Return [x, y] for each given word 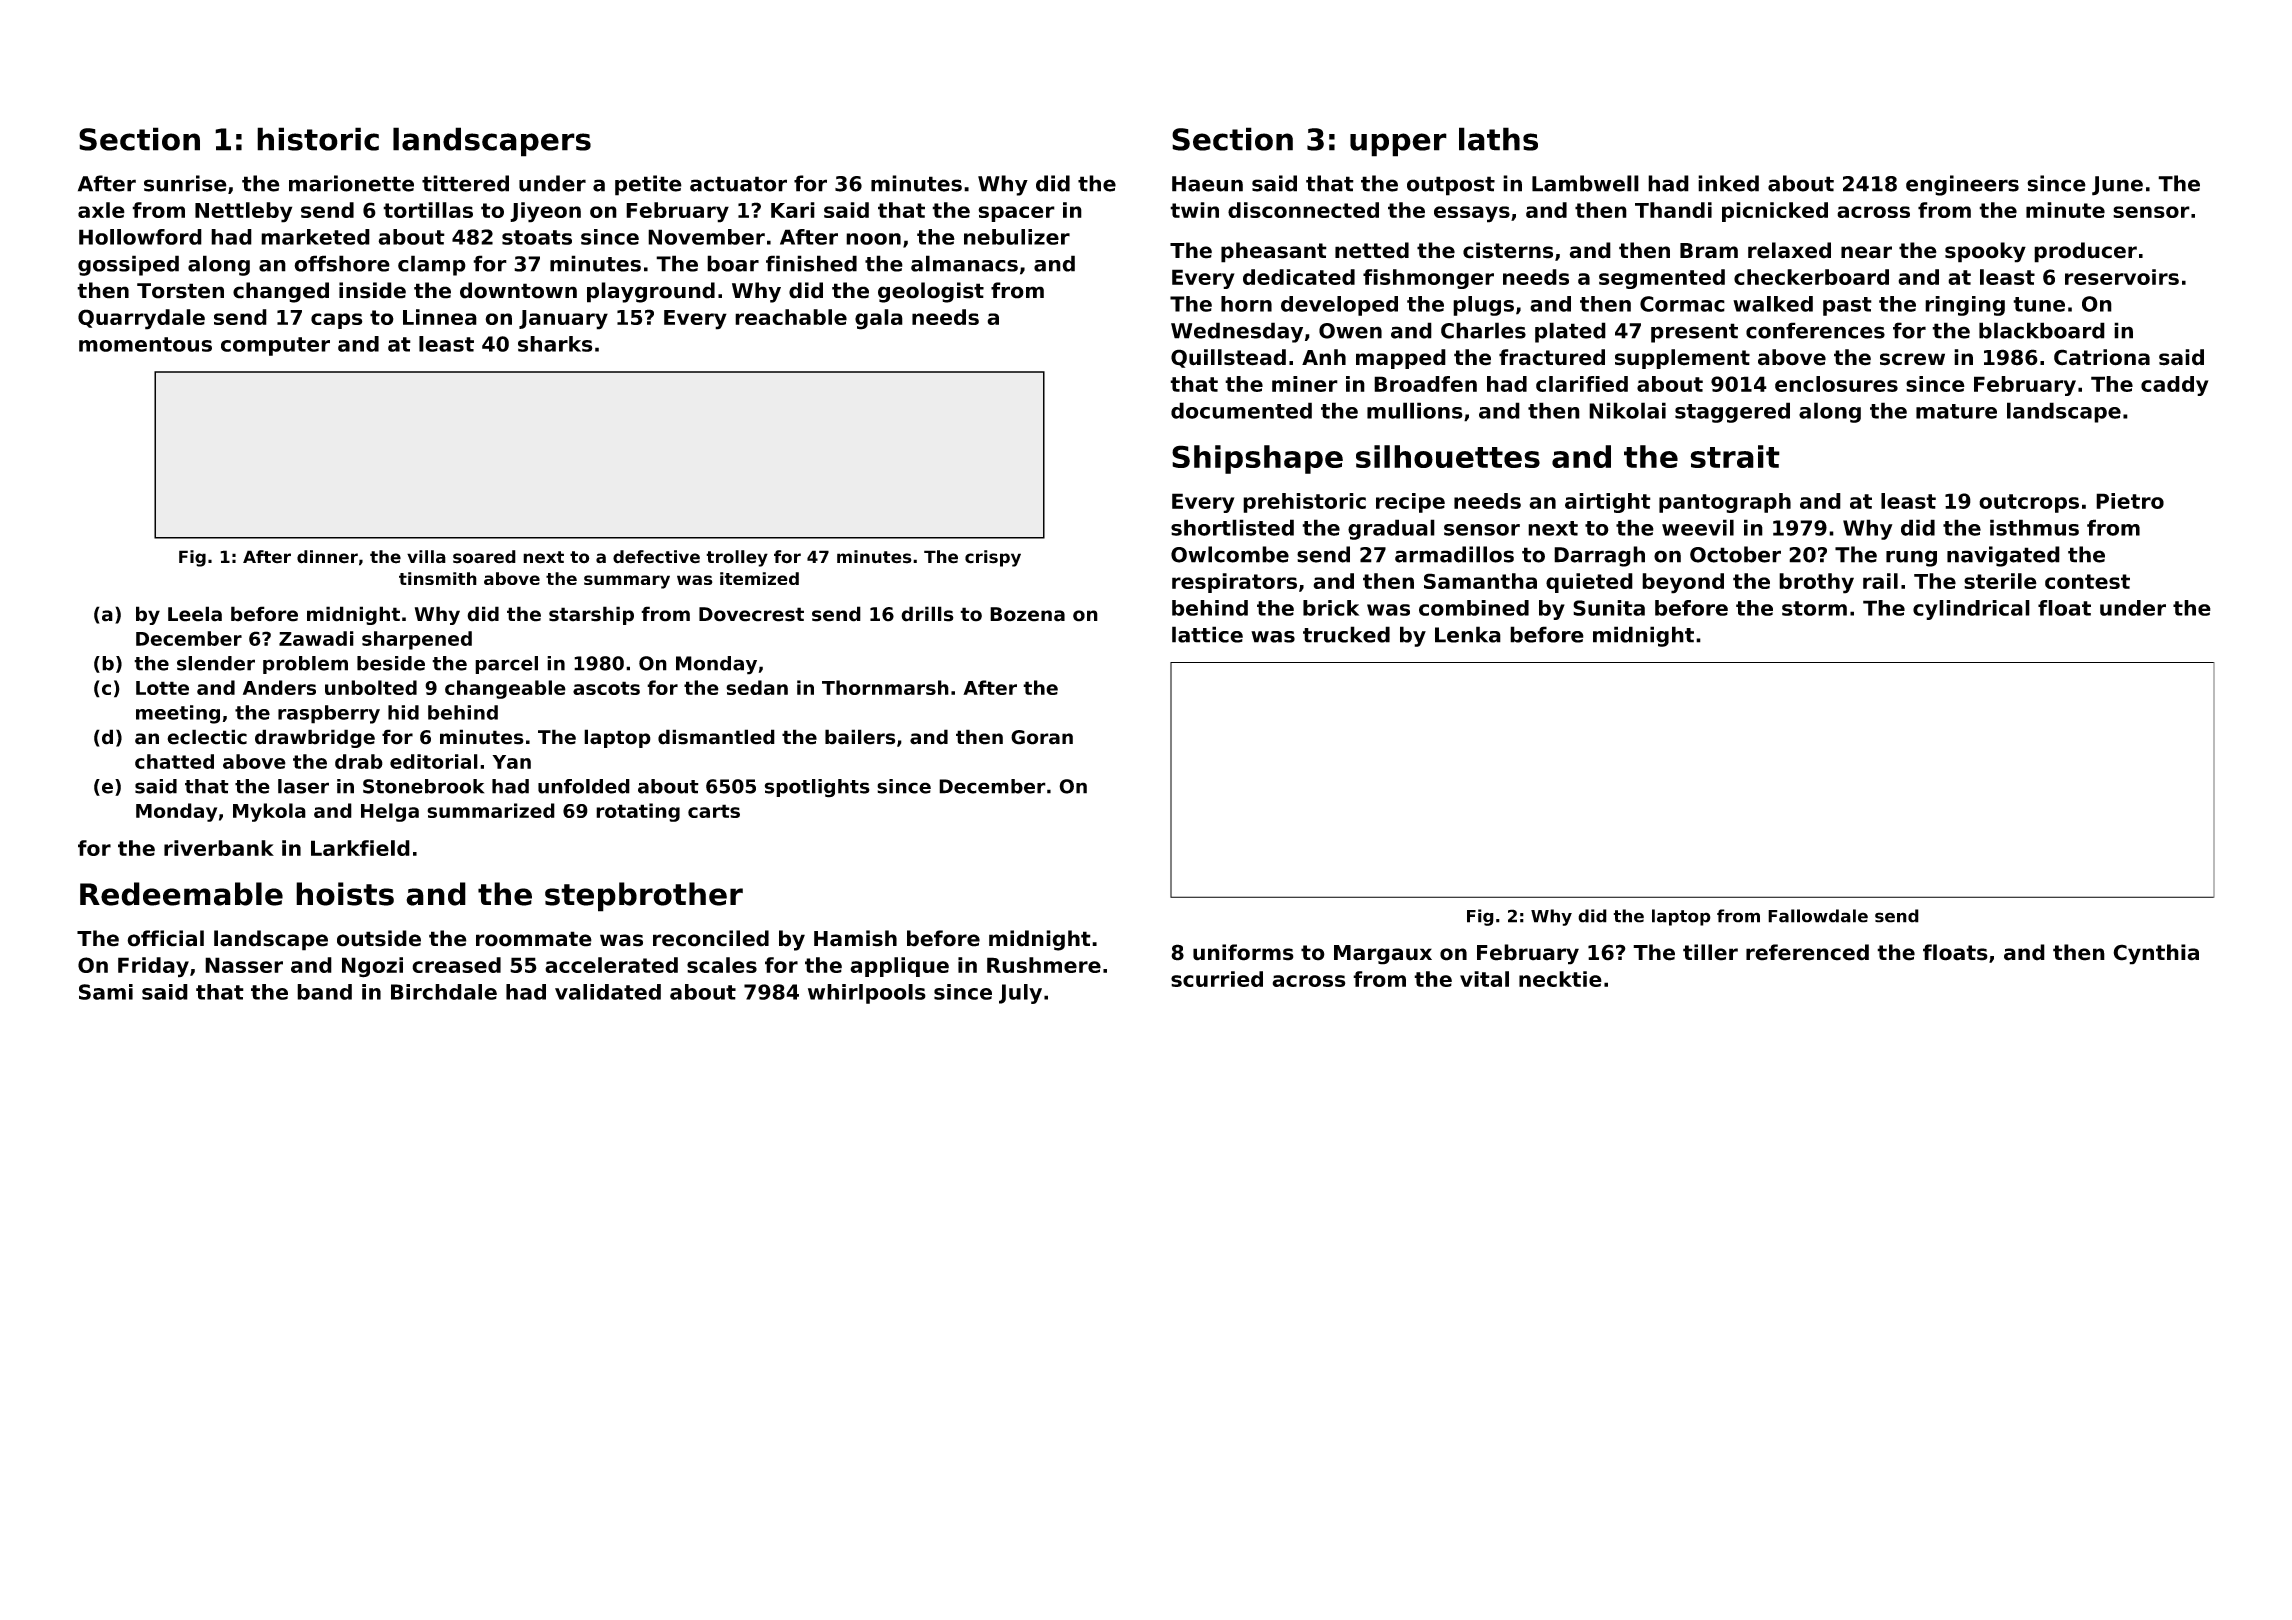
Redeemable [181, 894]
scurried [1217, 979]
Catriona [2102, 357]
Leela [195, 614]
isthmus [2034, 527]
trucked [1346, 634]
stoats [537, 237]
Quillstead [1228, 358]
